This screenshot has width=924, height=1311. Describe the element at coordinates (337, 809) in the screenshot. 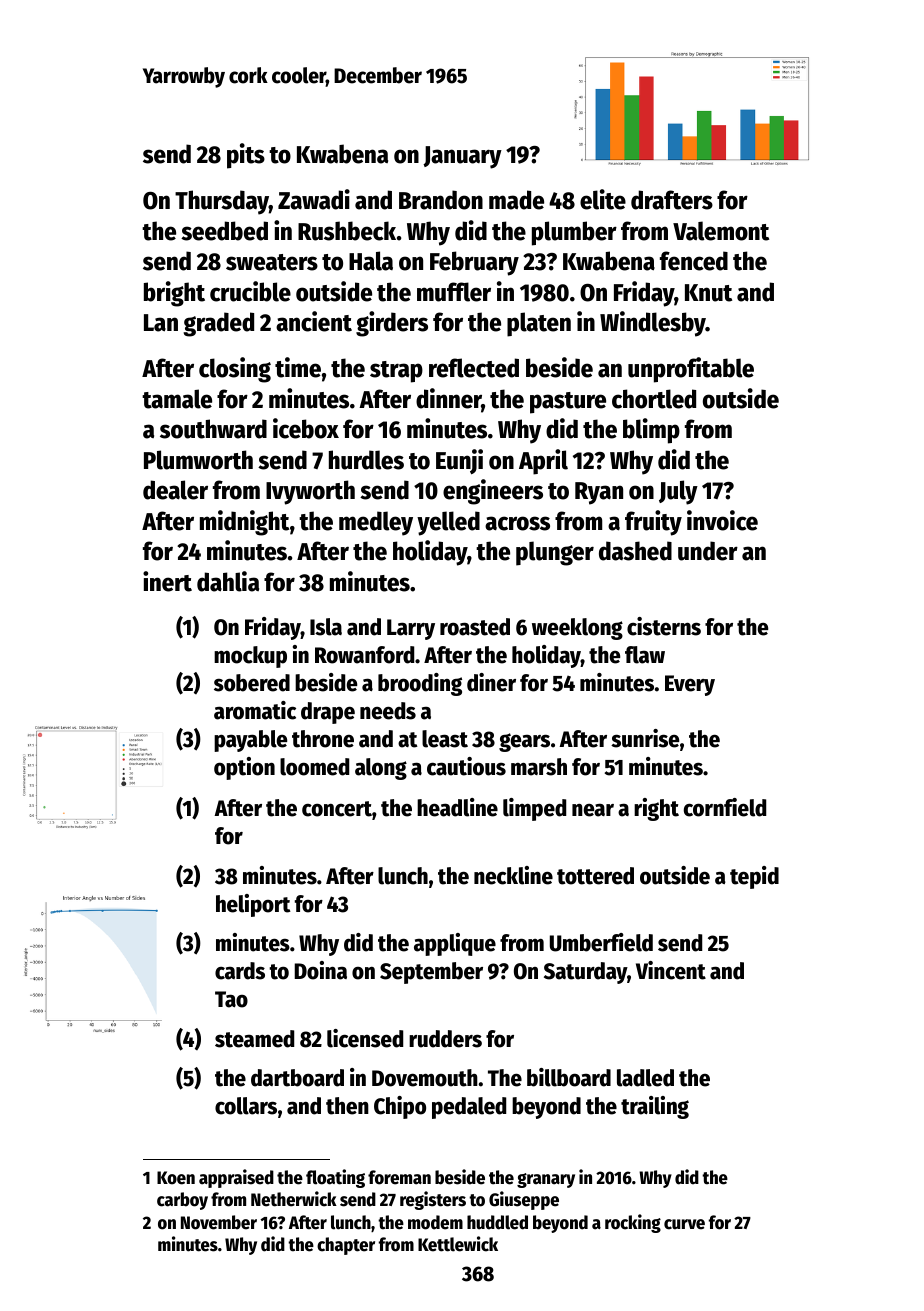

I see `concert` at that location.
